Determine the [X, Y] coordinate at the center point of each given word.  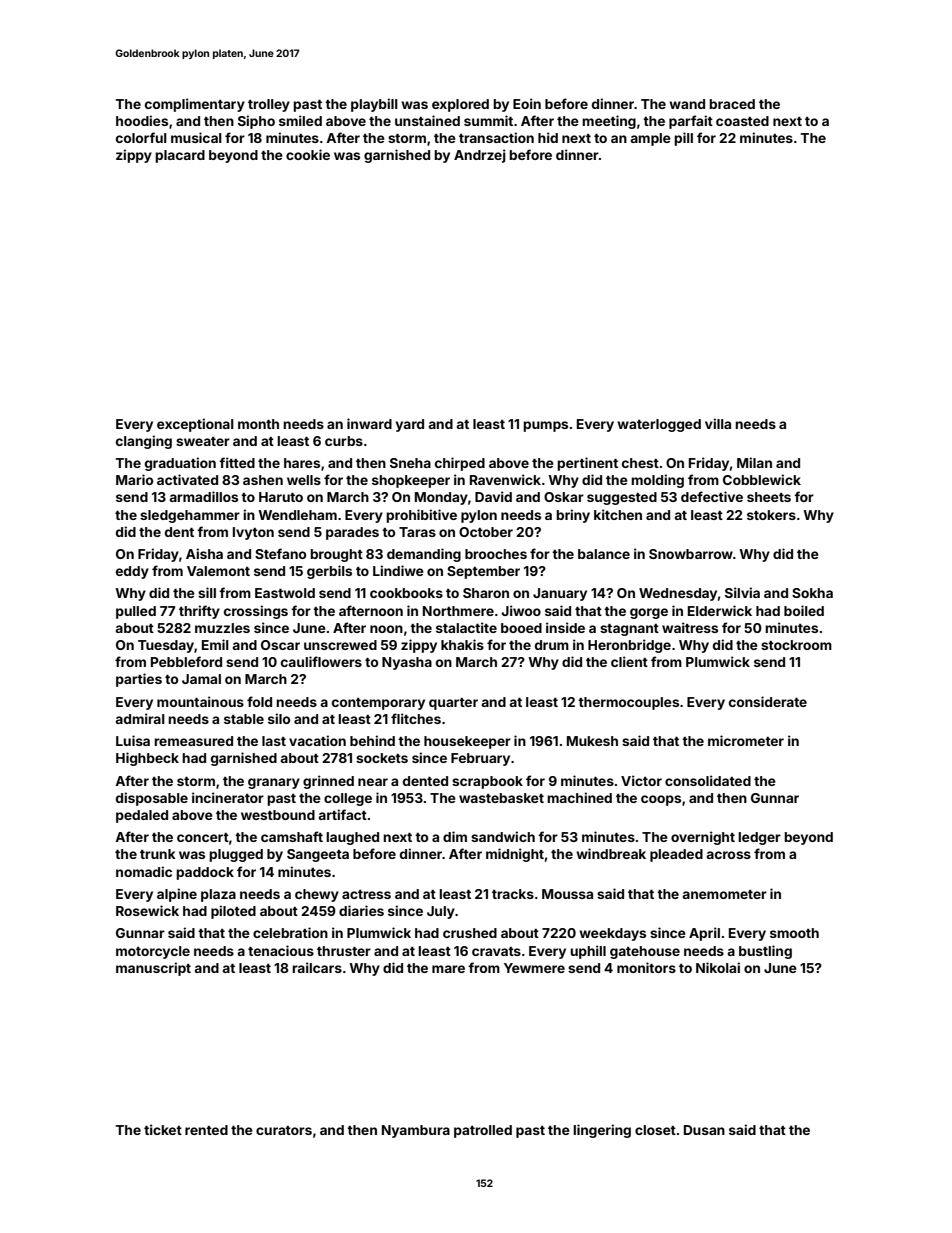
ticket [163, 1129]
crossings [256, 612]
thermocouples [628, 703]
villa [718, 423]
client [629, 661]
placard [180, 156]
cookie [308, 154]
